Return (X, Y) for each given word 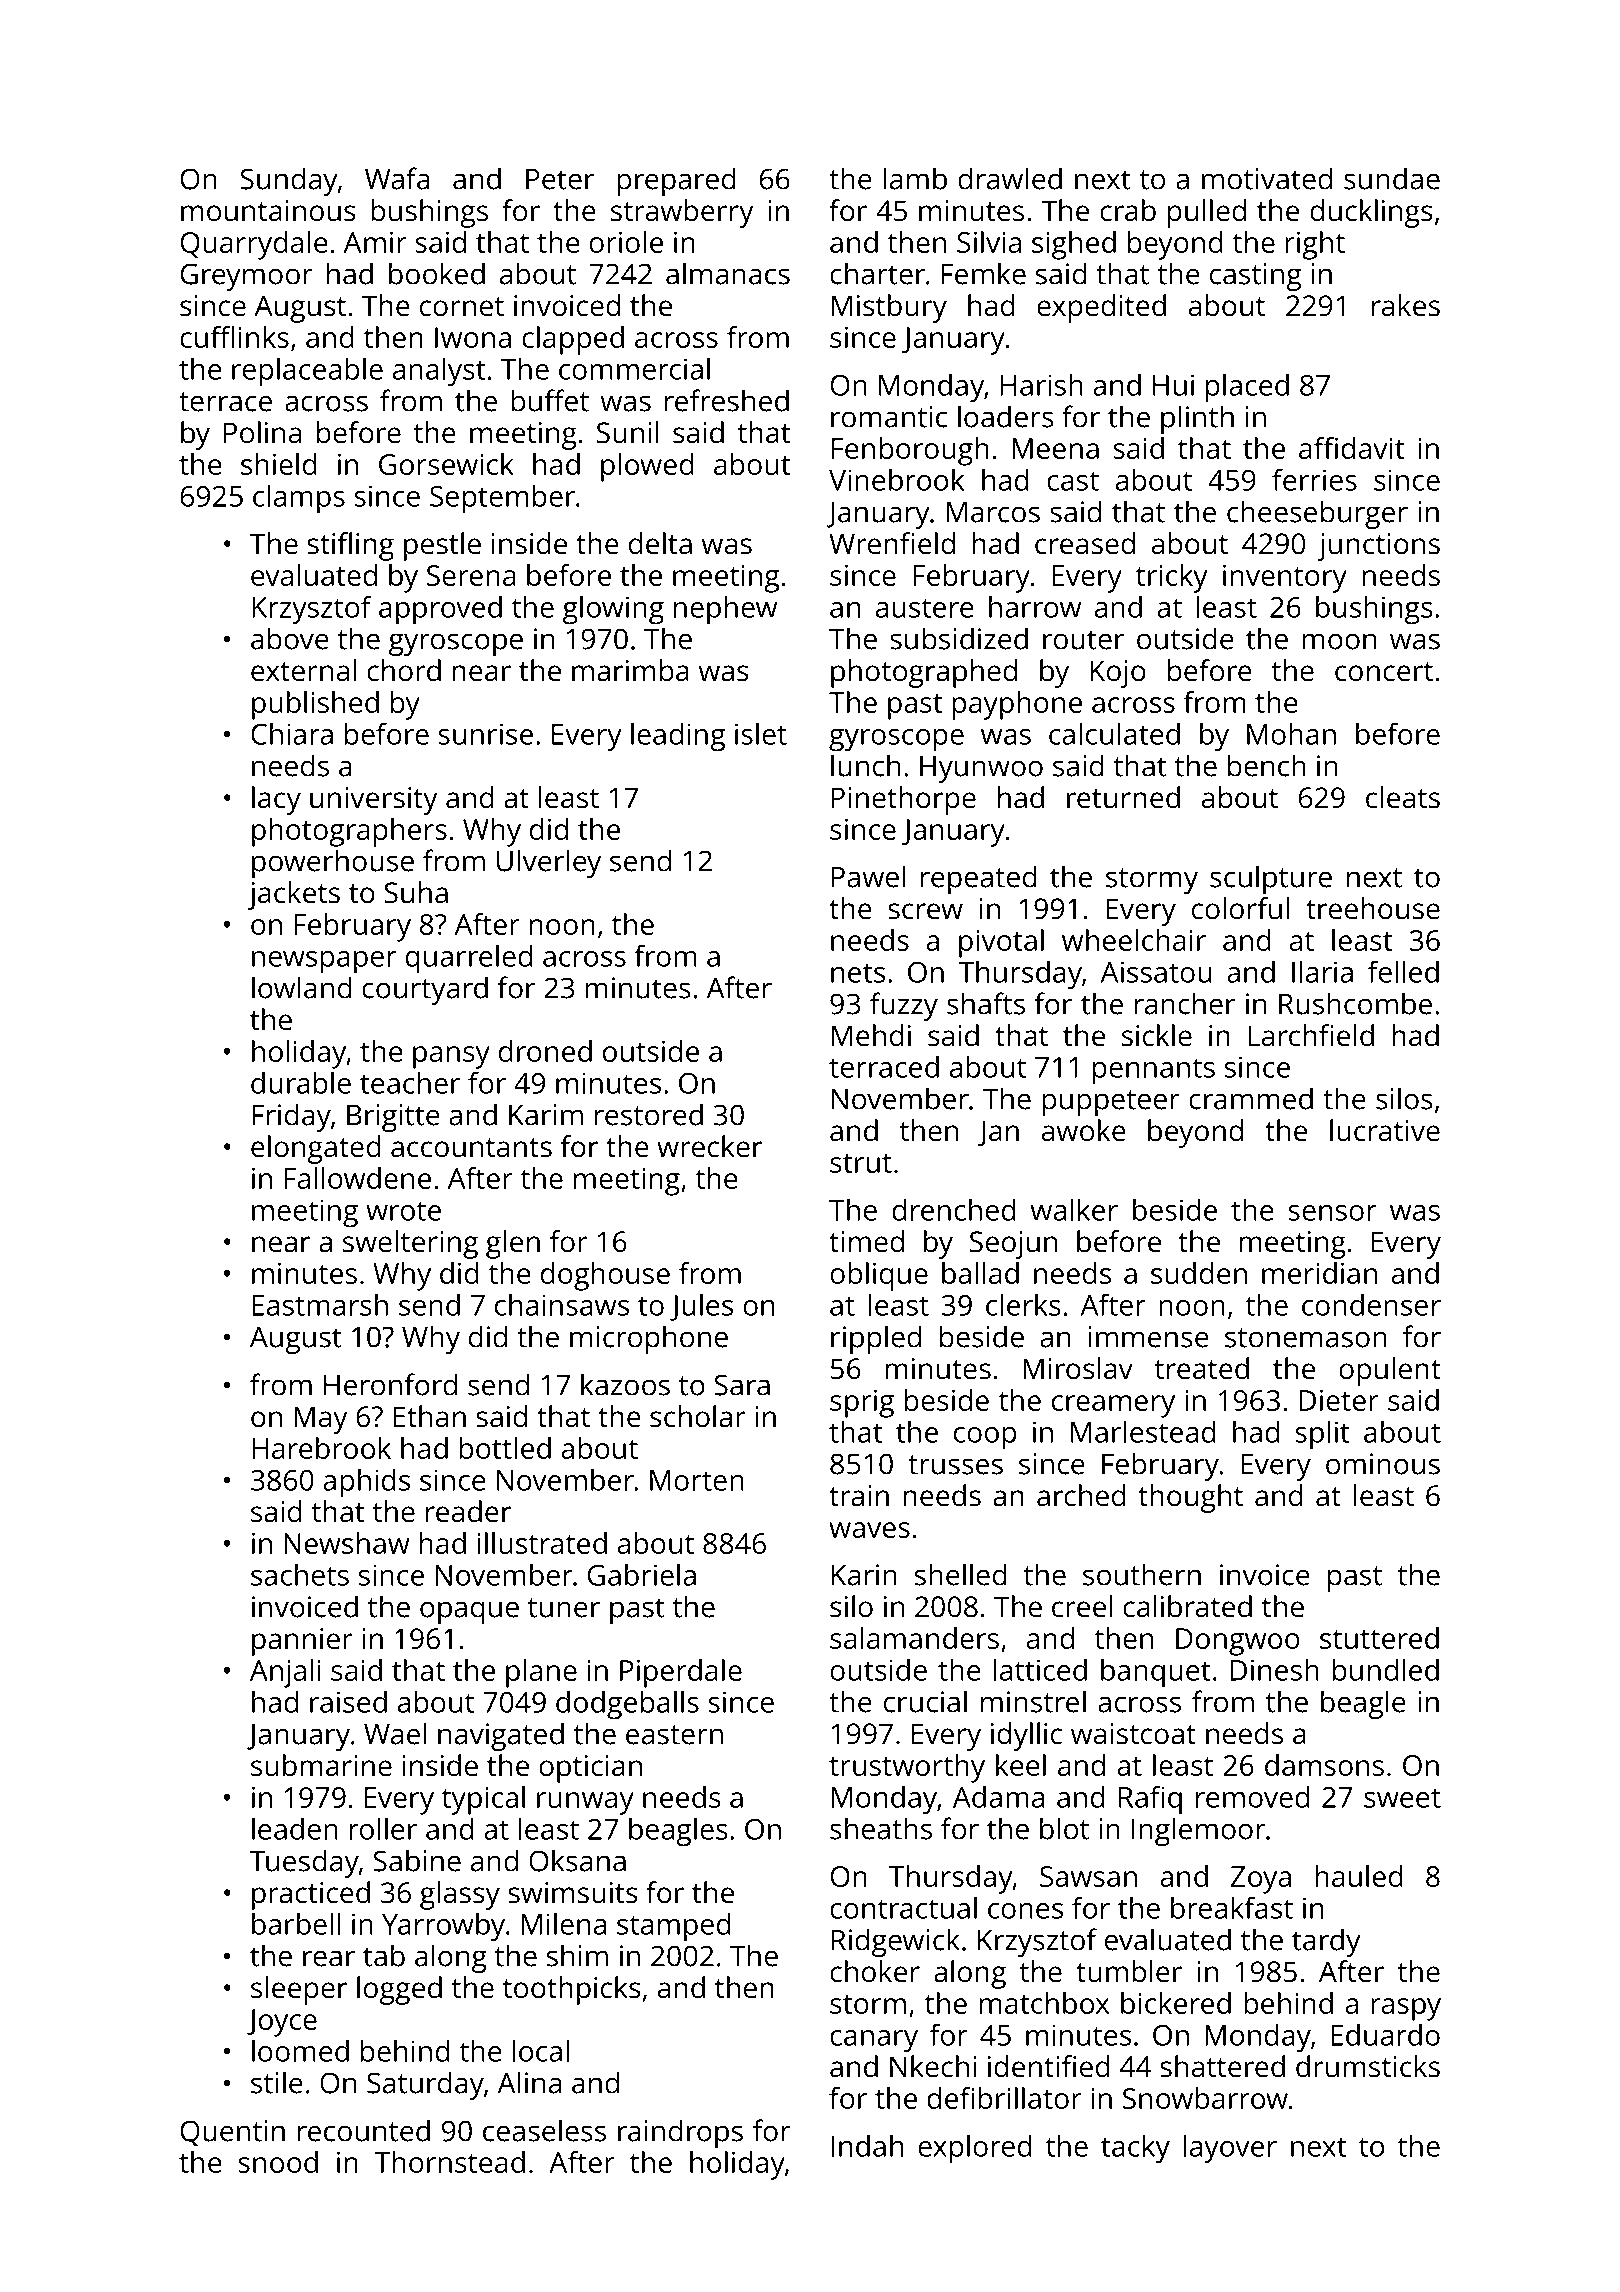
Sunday (289, 181)
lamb (915, 178)
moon (1339, 641)
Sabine (417, 1860)
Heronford (390, 1384)
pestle (442, 546)
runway (585, 1803)
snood (278, 2162)
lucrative (1385, 1130)
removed (1252, 1797)
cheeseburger (1317, 514)
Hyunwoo (981, 769)
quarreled (469, 959)
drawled (1010, 178)
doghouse (605, 1276)
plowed (647, 467)
